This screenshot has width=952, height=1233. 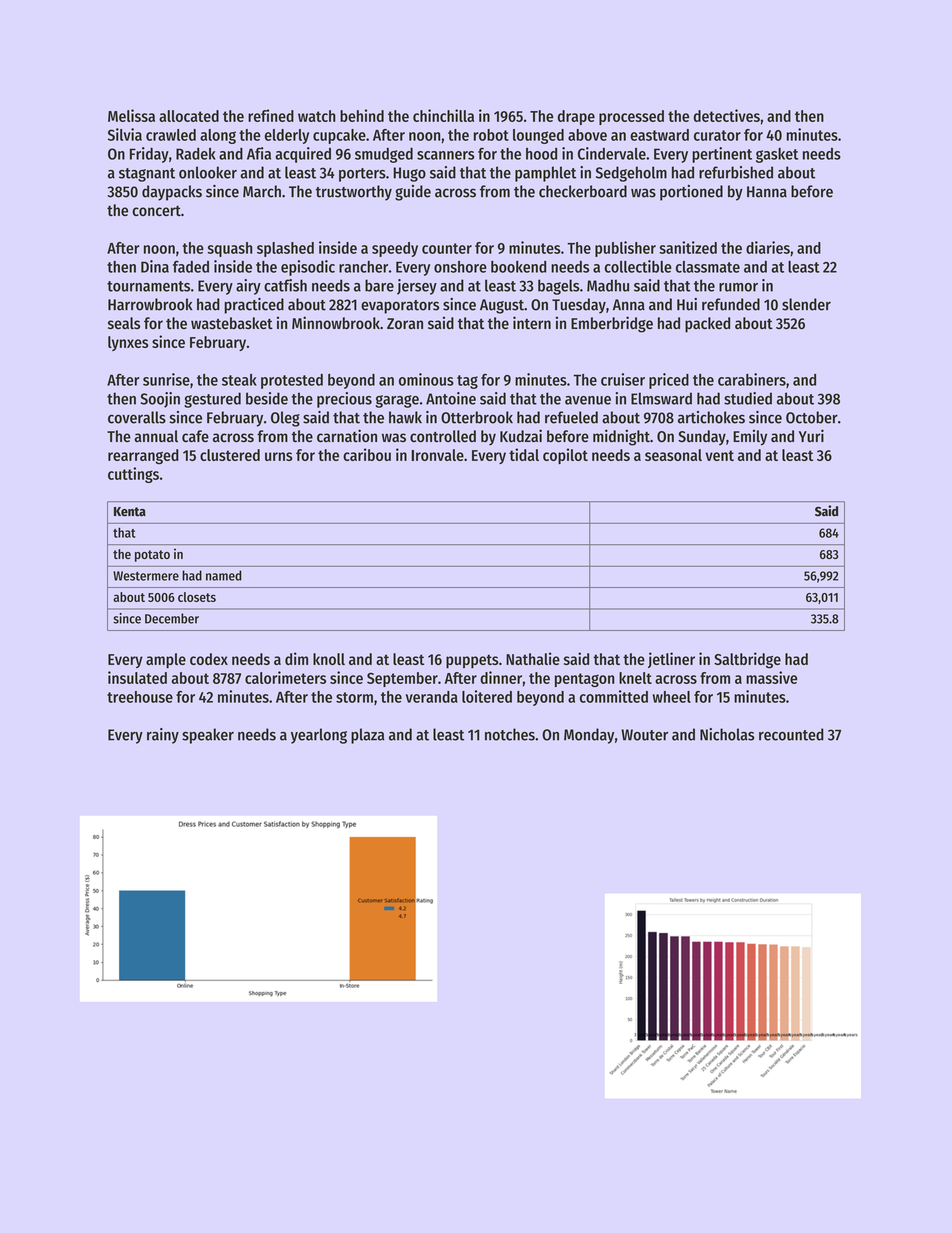 What do you see at coordinates (768, 247) in the screenshot?
I see `diaries` at bounding box center [768, 247].
